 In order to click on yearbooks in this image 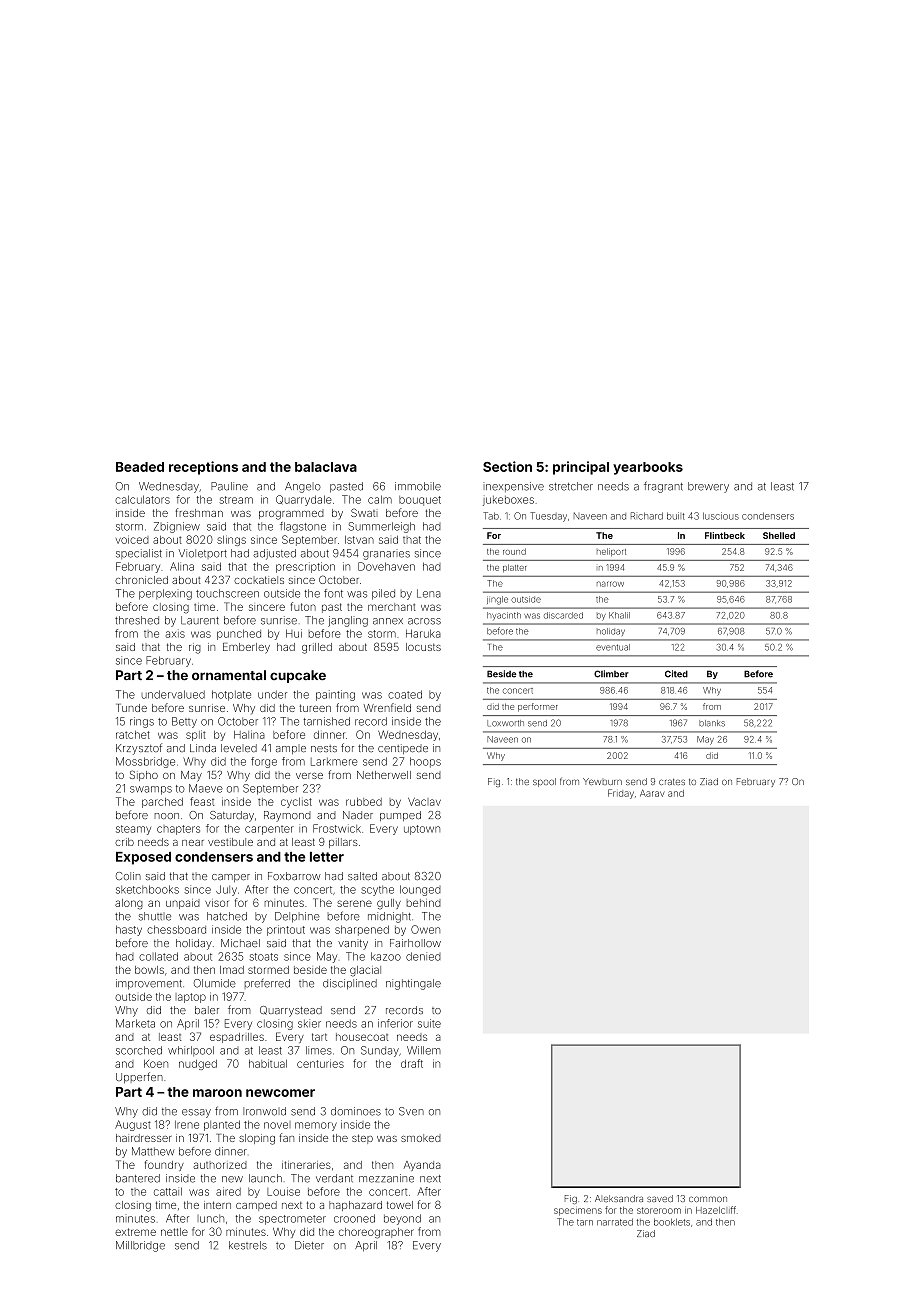, I will do `click(648, 468)`.
